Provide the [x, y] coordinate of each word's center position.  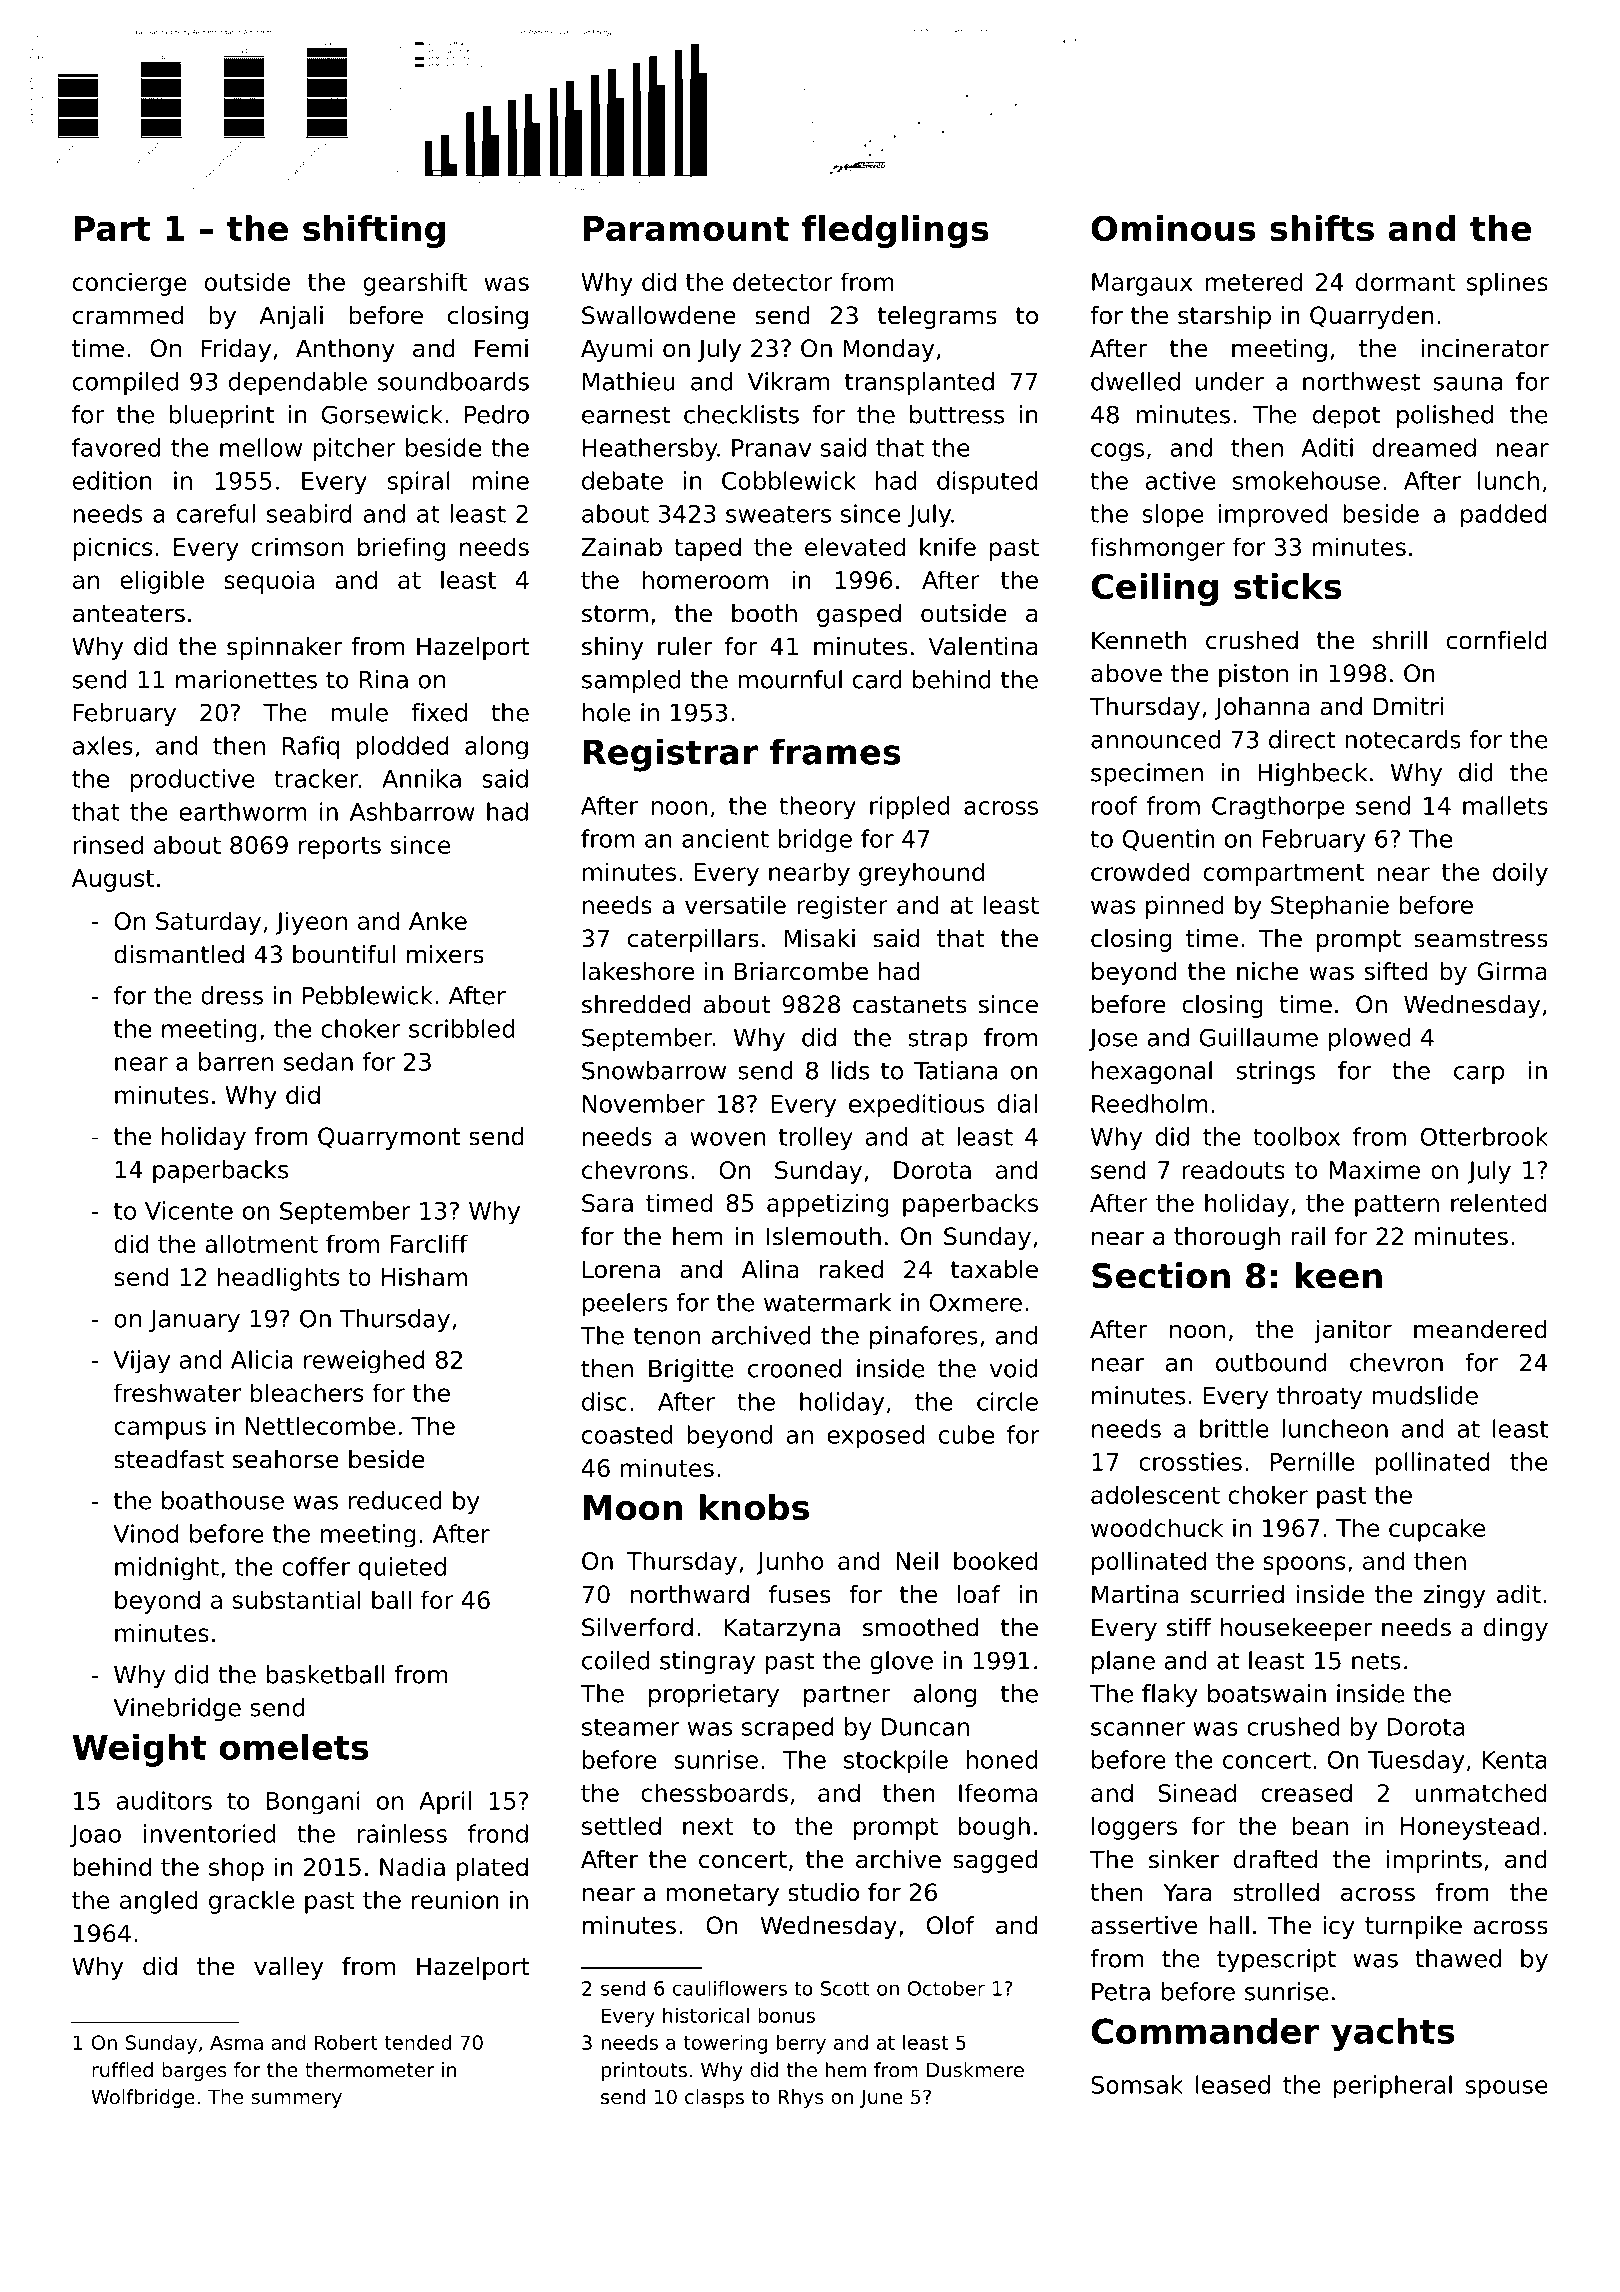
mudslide [1425, 1395]
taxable [994, 1269]
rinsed [108, 844]
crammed [128, 315]
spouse [1507, 2089]
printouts [644, 2071]
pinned [1185, 907]
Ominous [1173, 228]
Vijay [141, 1362]
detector [783, 281]
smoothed [920, 1627]
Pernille [1312, 1461]
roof [1115, 805]
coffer [316, 1566]
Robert [346, 2042]
